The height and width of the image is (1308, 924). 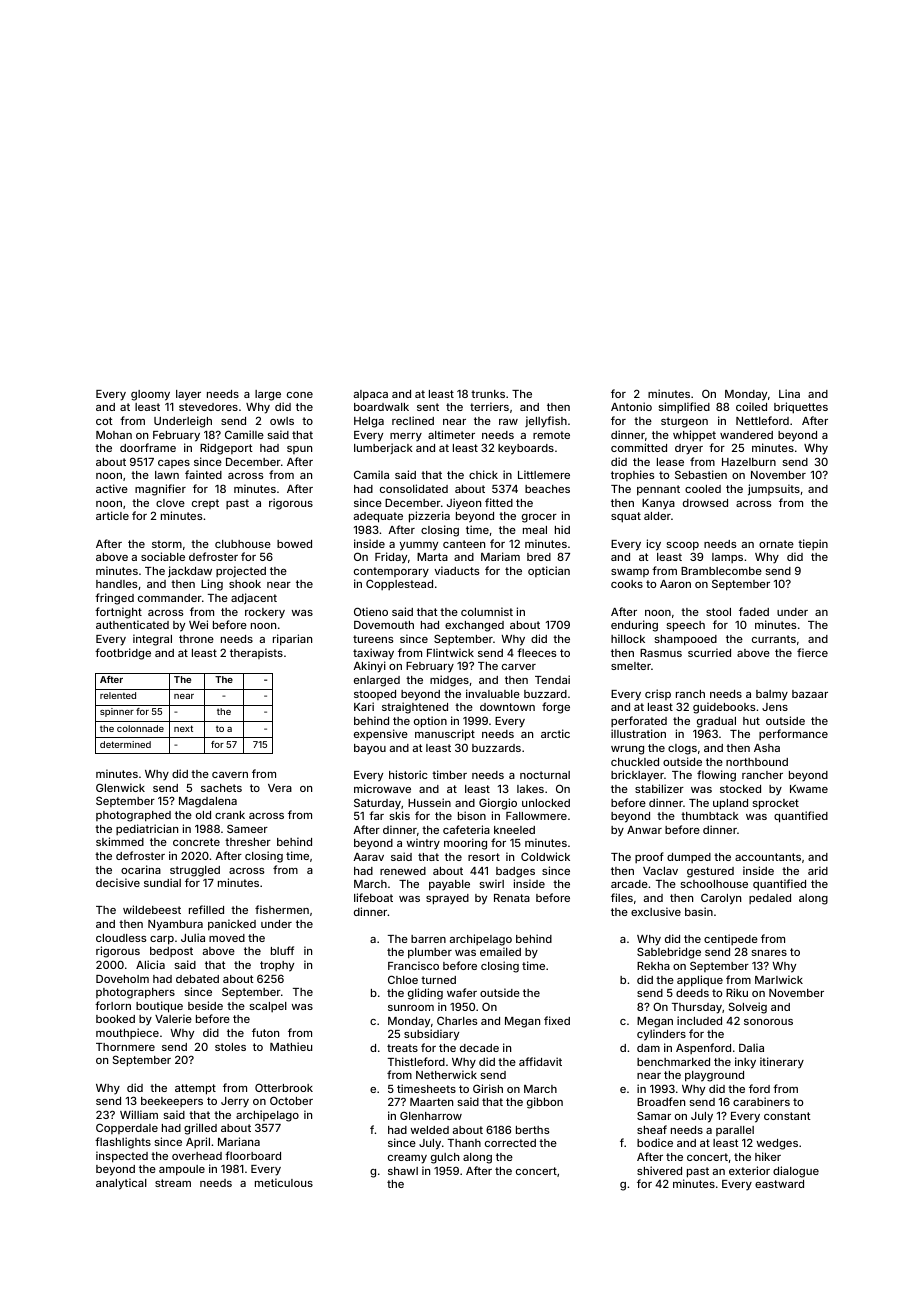 I want to click on alpaca, so click(x=371, y=395).
